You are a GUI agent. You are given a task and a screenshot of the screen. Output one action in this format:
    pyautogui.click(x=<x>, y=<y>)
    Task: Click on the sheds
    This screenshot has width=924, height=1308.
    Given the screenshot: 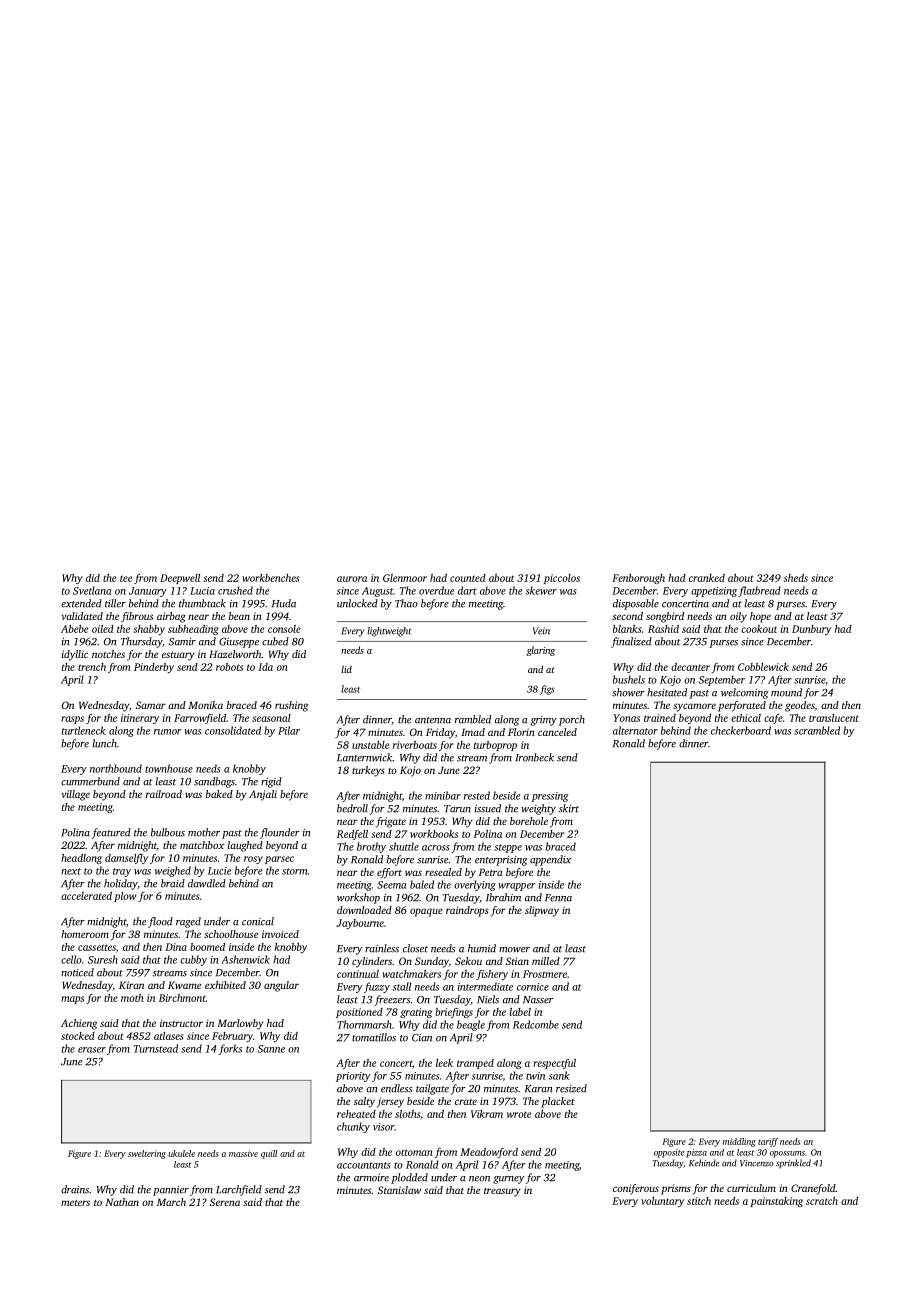 What is the action you would take?
    pyautogui.click(x=796, y=578)
